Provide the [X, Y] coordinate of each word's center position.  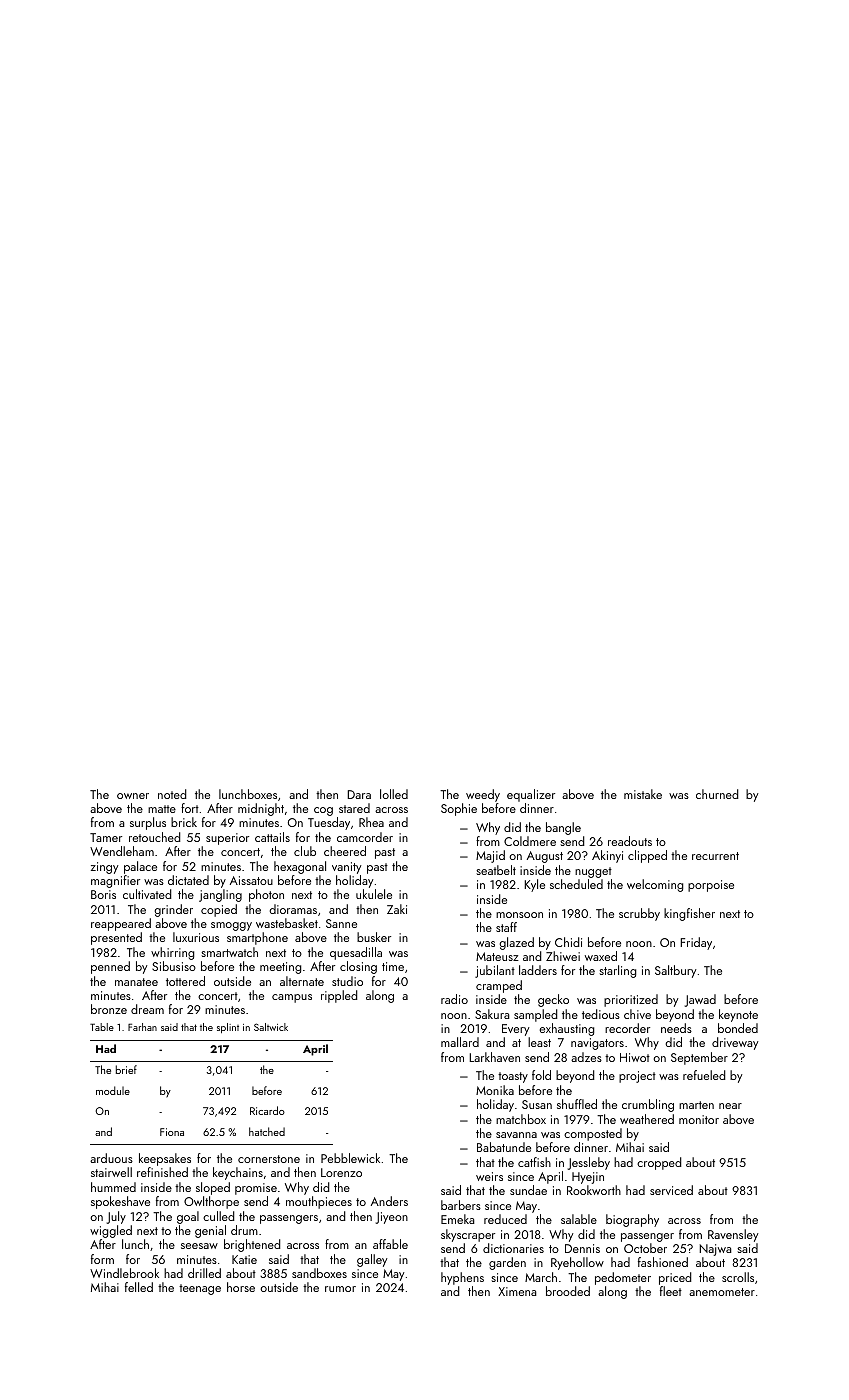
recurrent [715, 856]
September [699, 1058]
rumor [340, 1289]
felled [139, 1287]
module [113, 1090]
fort [190, 808]
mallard [460, 1042]
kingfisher [689, 914]
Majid [490, 856]
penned [110, 967]
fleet [671, 1291]
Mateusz [497, 956]
